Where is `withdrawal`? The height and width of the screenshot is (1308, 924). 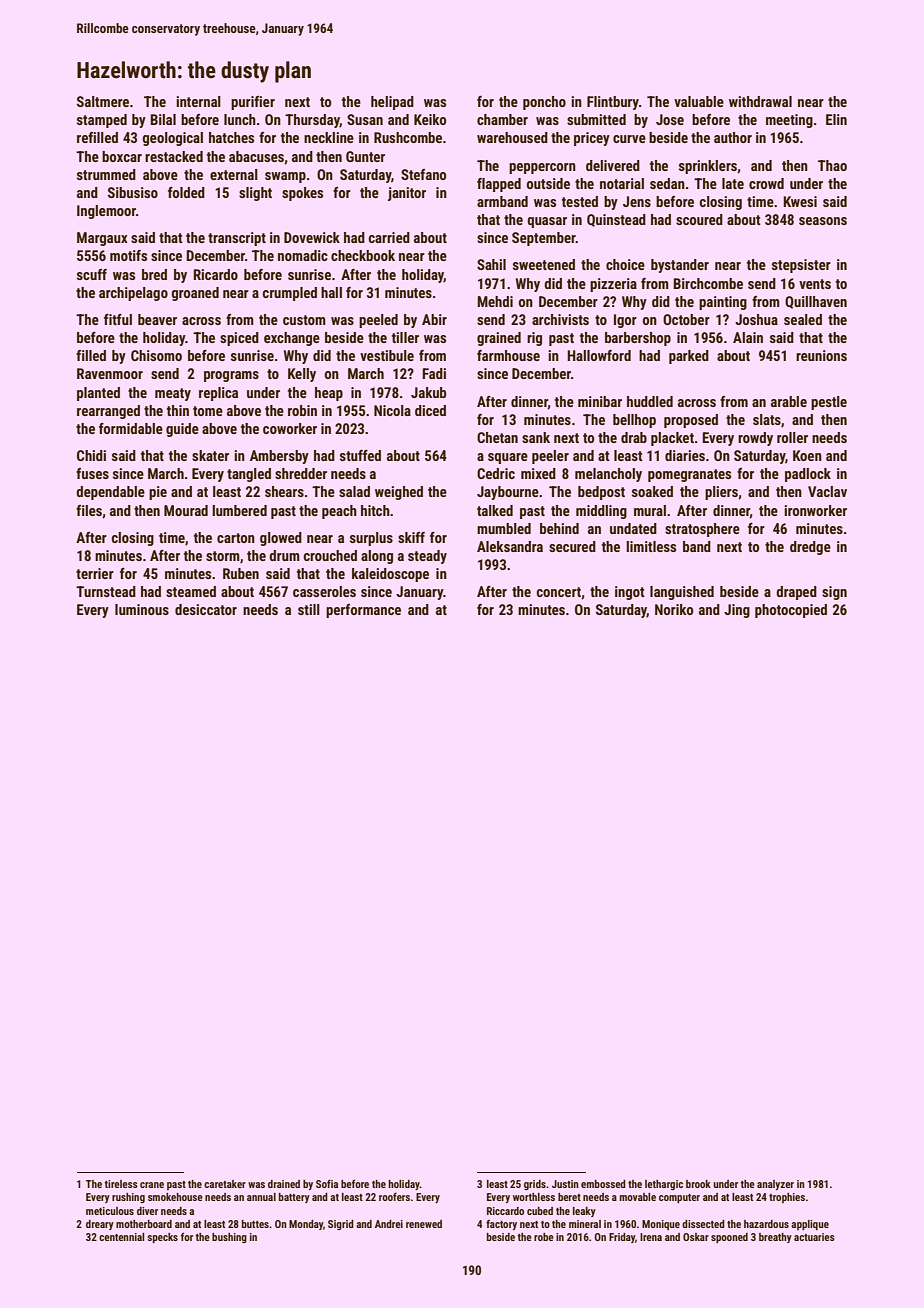
withdrawal is located at coordinates (760, 101).
